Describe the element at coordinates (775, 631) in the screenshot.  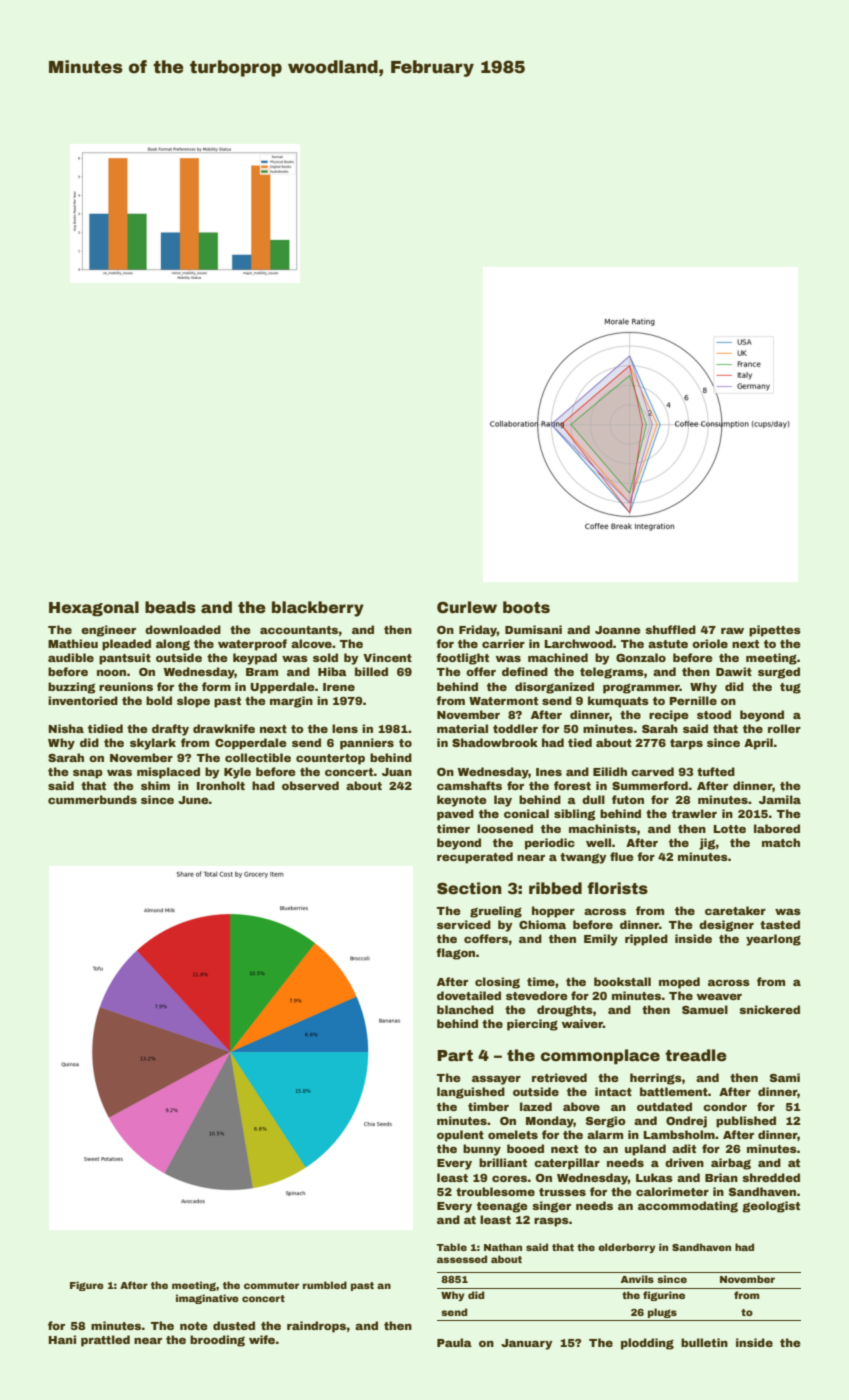
I see `pipettes` at that location.
